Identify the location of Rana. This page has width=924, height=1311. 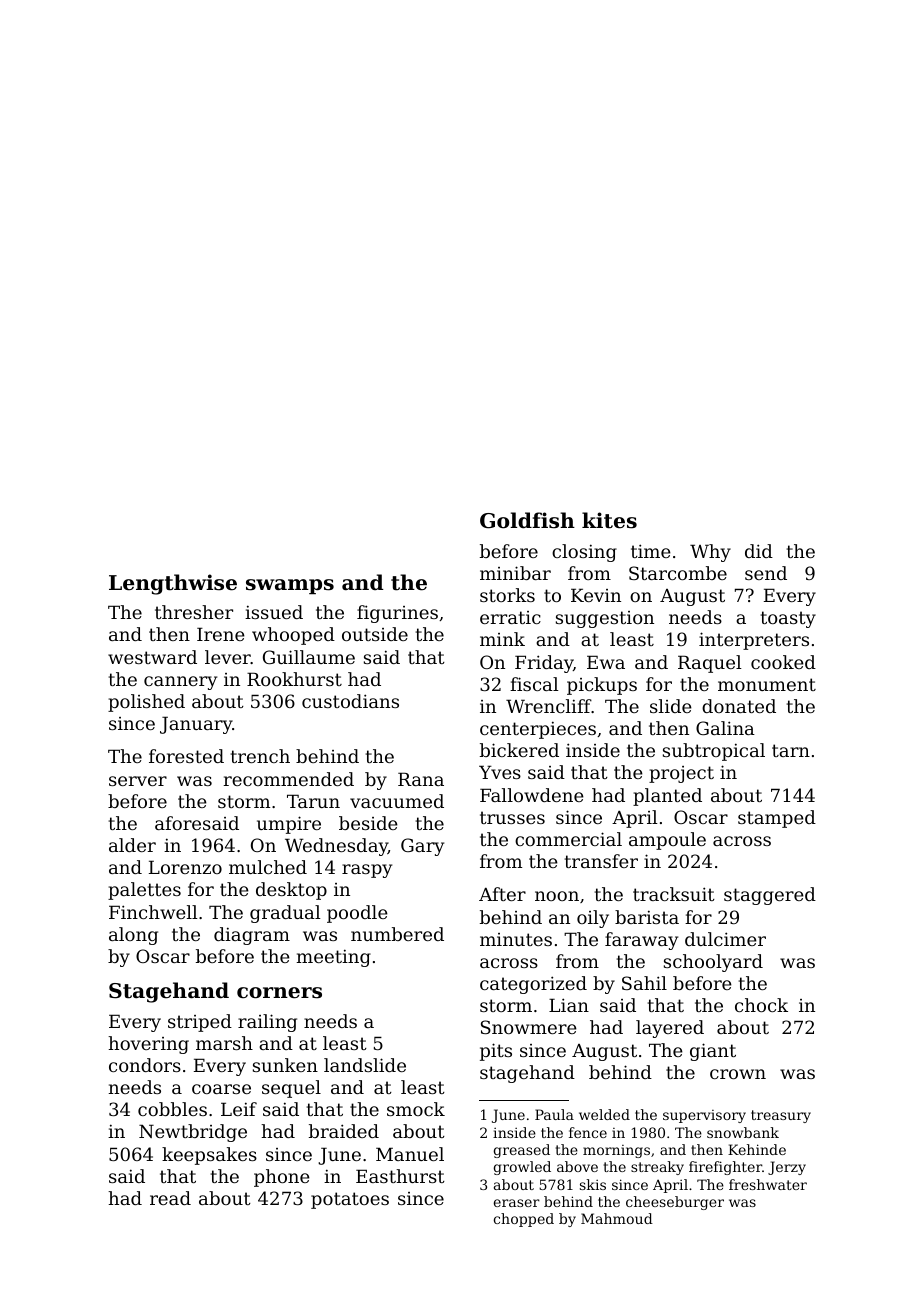
(421, 779).
